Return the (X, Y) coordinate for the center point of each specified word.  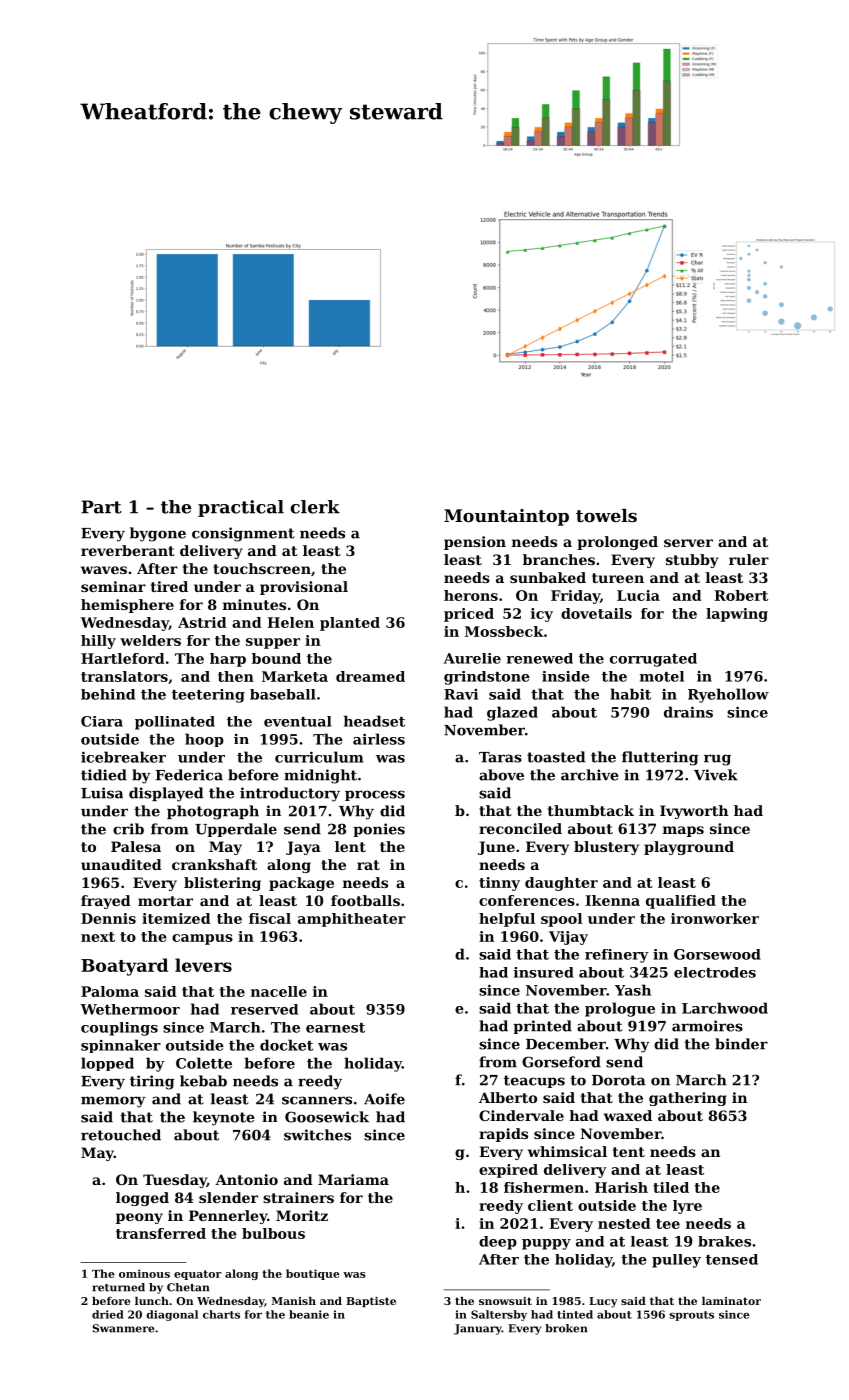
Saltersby (499, 1315)
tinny (499, 884)
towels (606, 515)
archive (590, 775)
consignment (243, 534)
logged (142, 1199)
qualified (681, 902)
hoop (204, 740)
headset (374, 721)
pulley (676, 1261)
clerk (315, 507)
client (550, 1205)
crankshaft (214, 864)
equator (198, 1275)
